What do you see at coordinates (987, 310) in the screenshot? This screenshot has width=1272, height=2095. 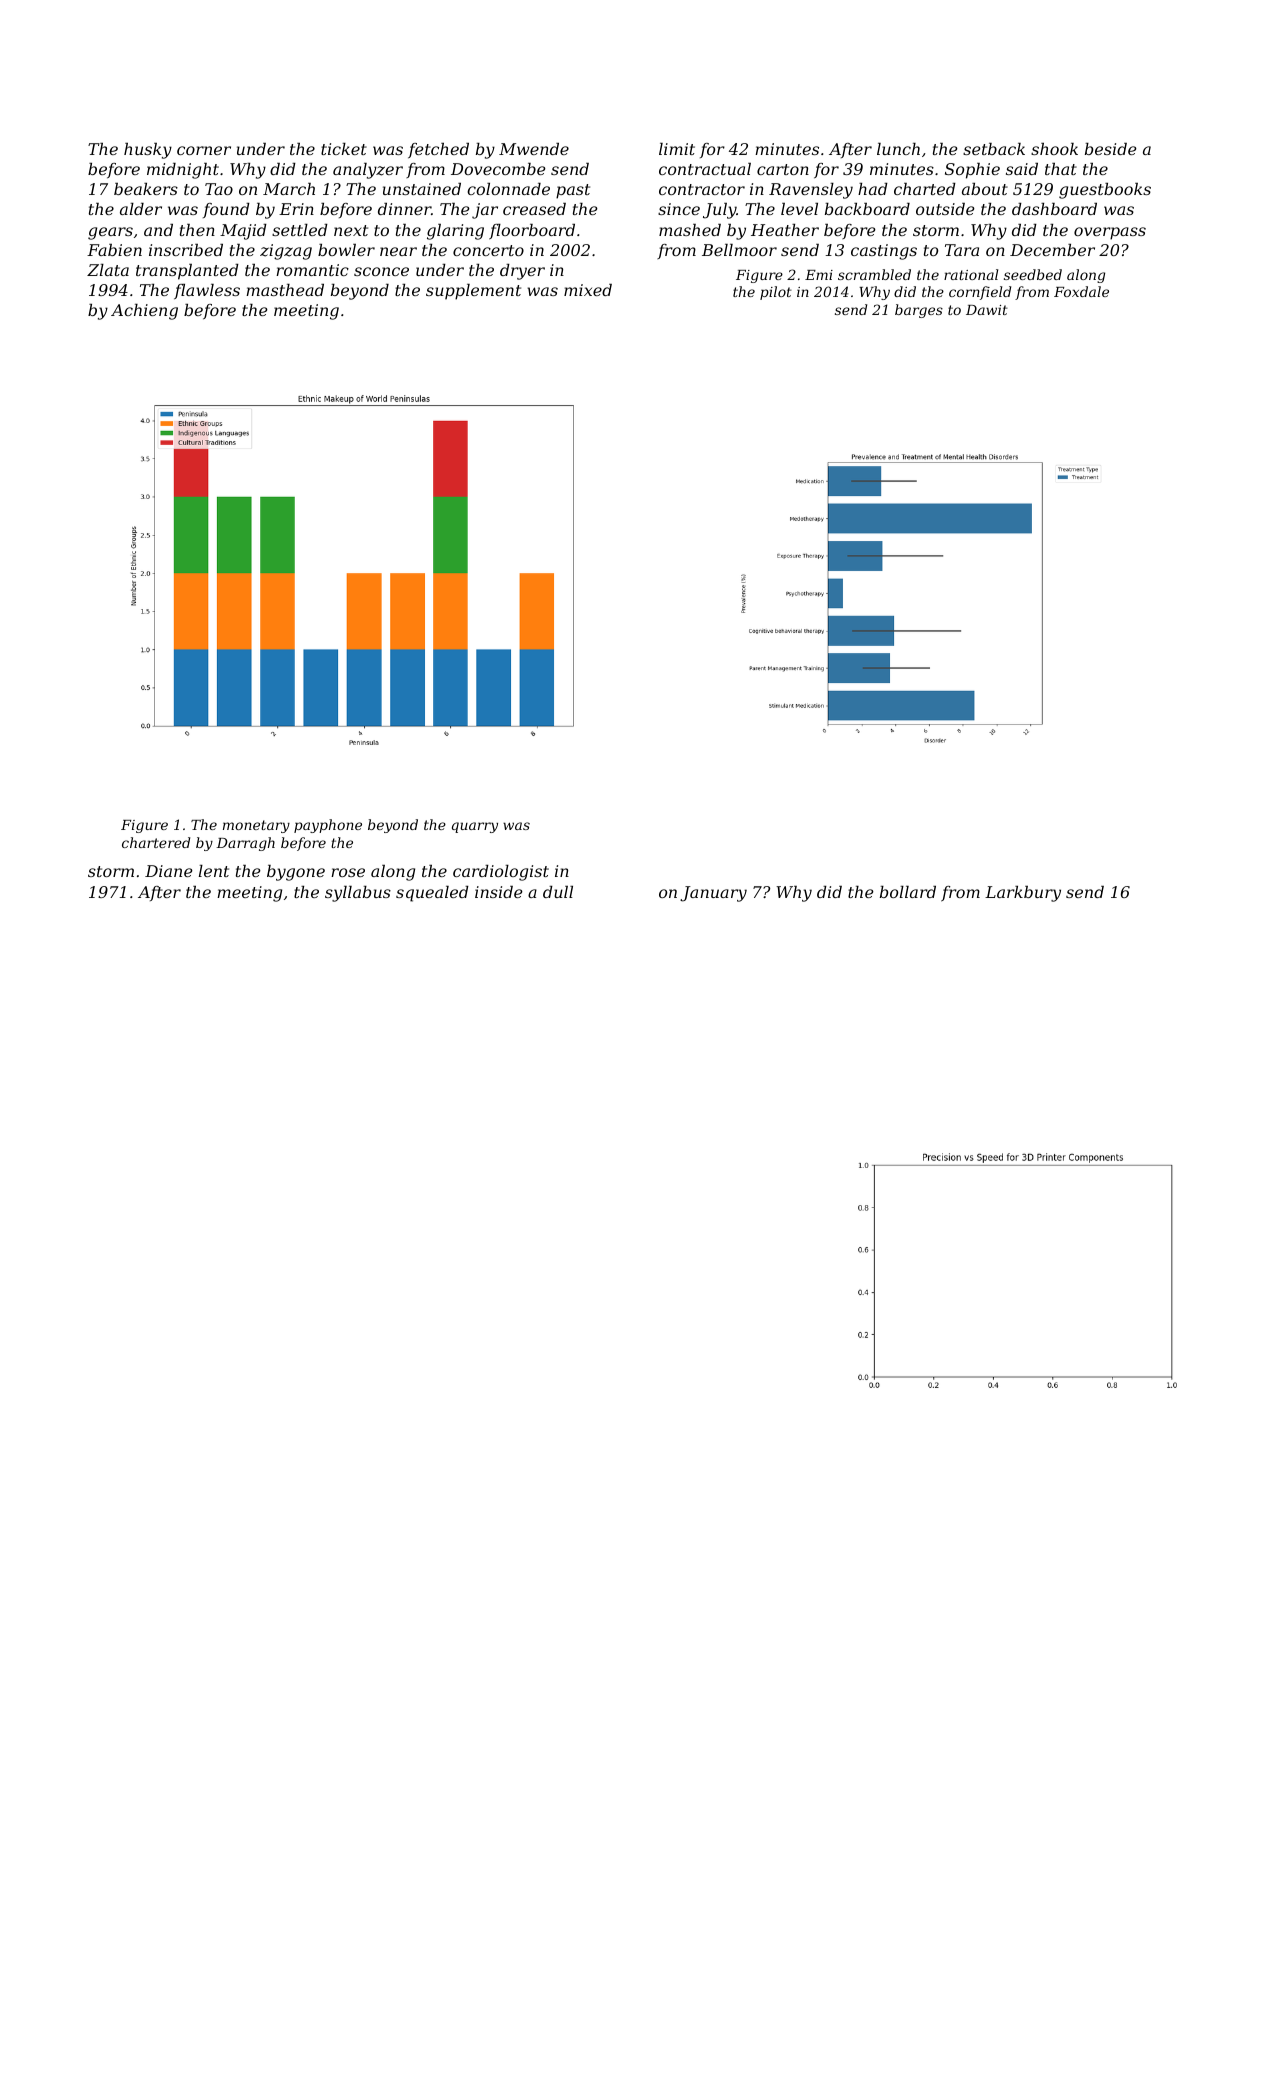 I see `Dawit` at bounding box center [987, 310].
